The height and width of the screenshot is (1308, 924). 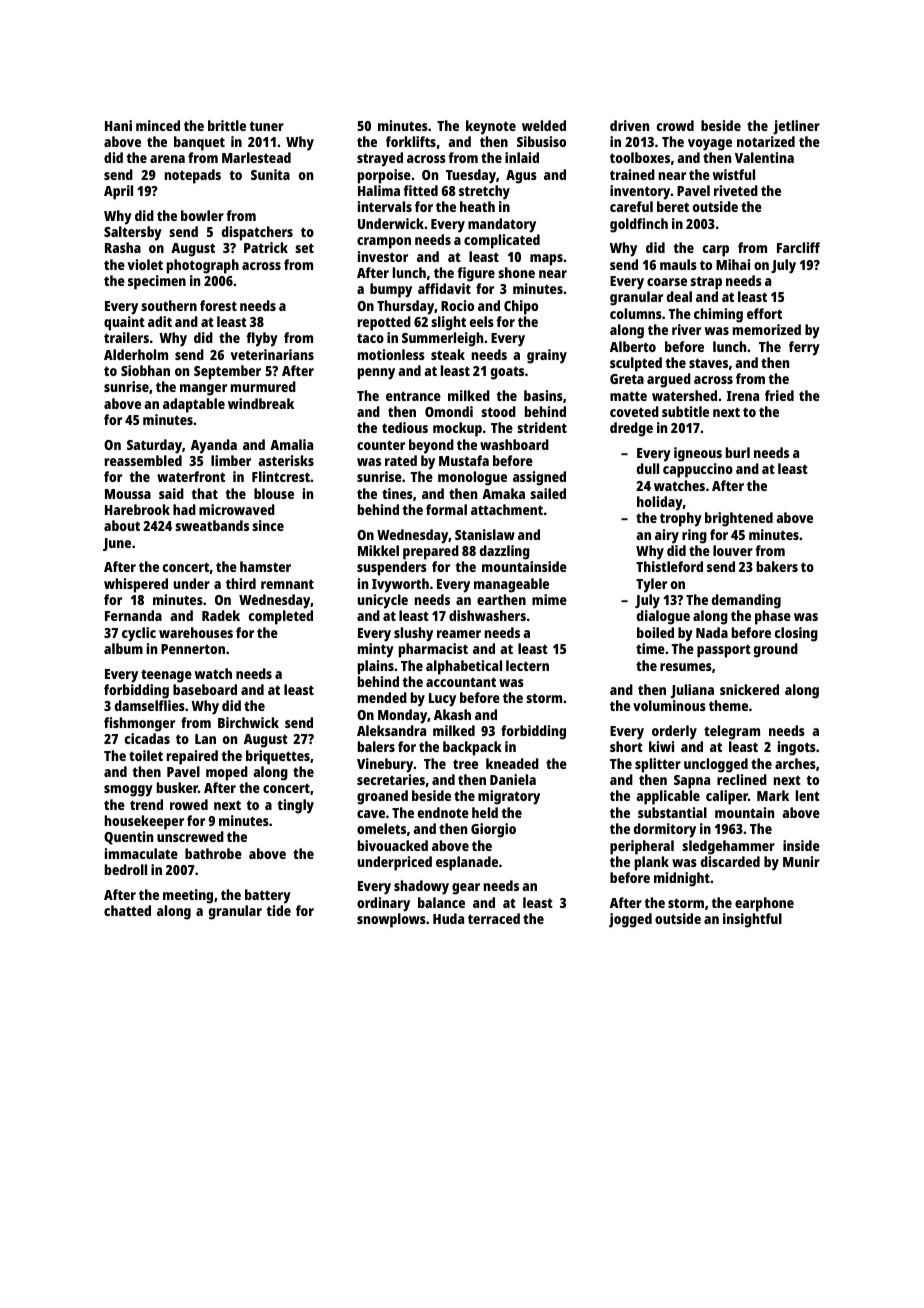 I want to click on shone, so click(x=516, y=272).
